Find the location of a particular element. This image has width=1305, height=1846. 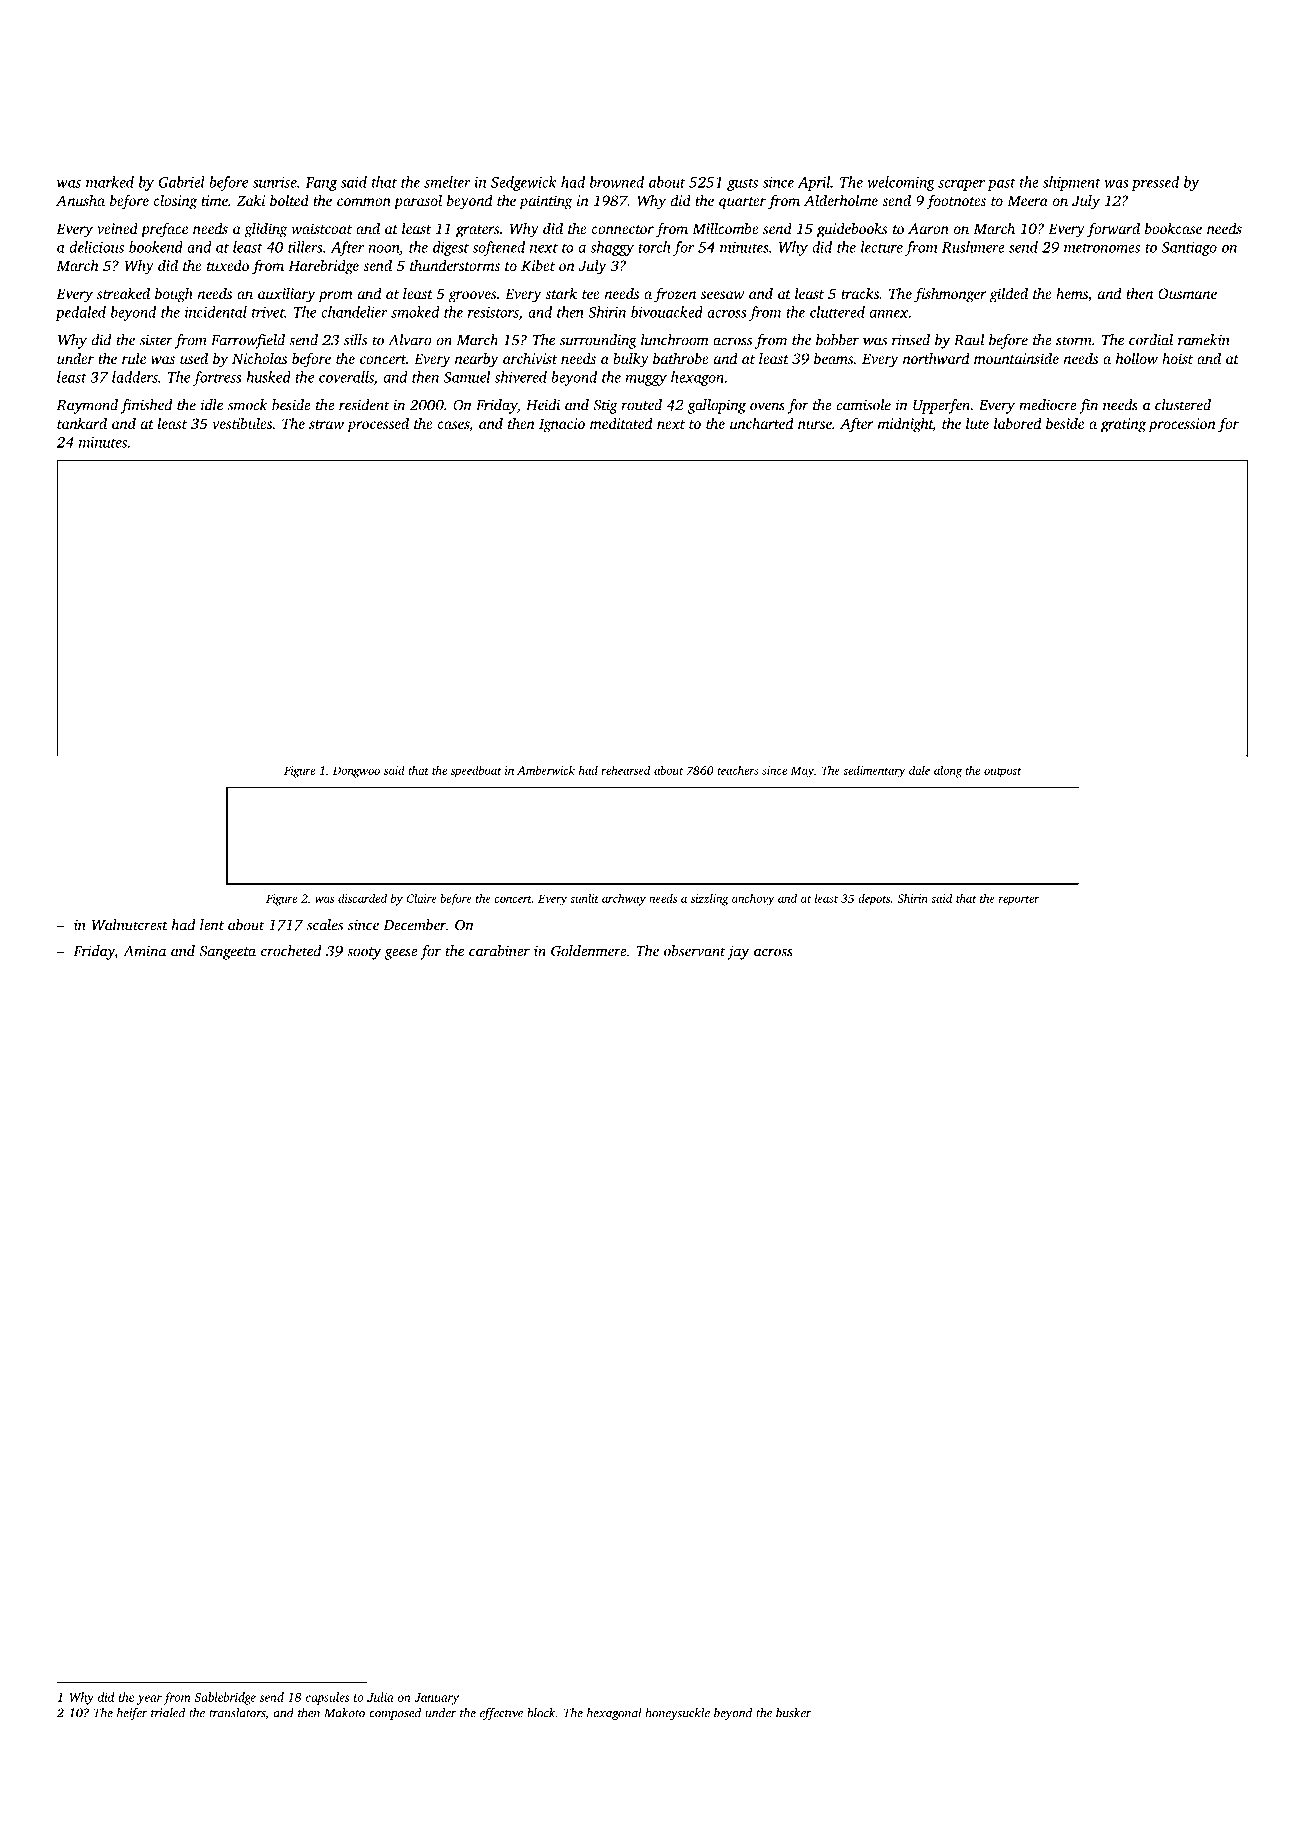

jay is located at coordinates (738, 952).
